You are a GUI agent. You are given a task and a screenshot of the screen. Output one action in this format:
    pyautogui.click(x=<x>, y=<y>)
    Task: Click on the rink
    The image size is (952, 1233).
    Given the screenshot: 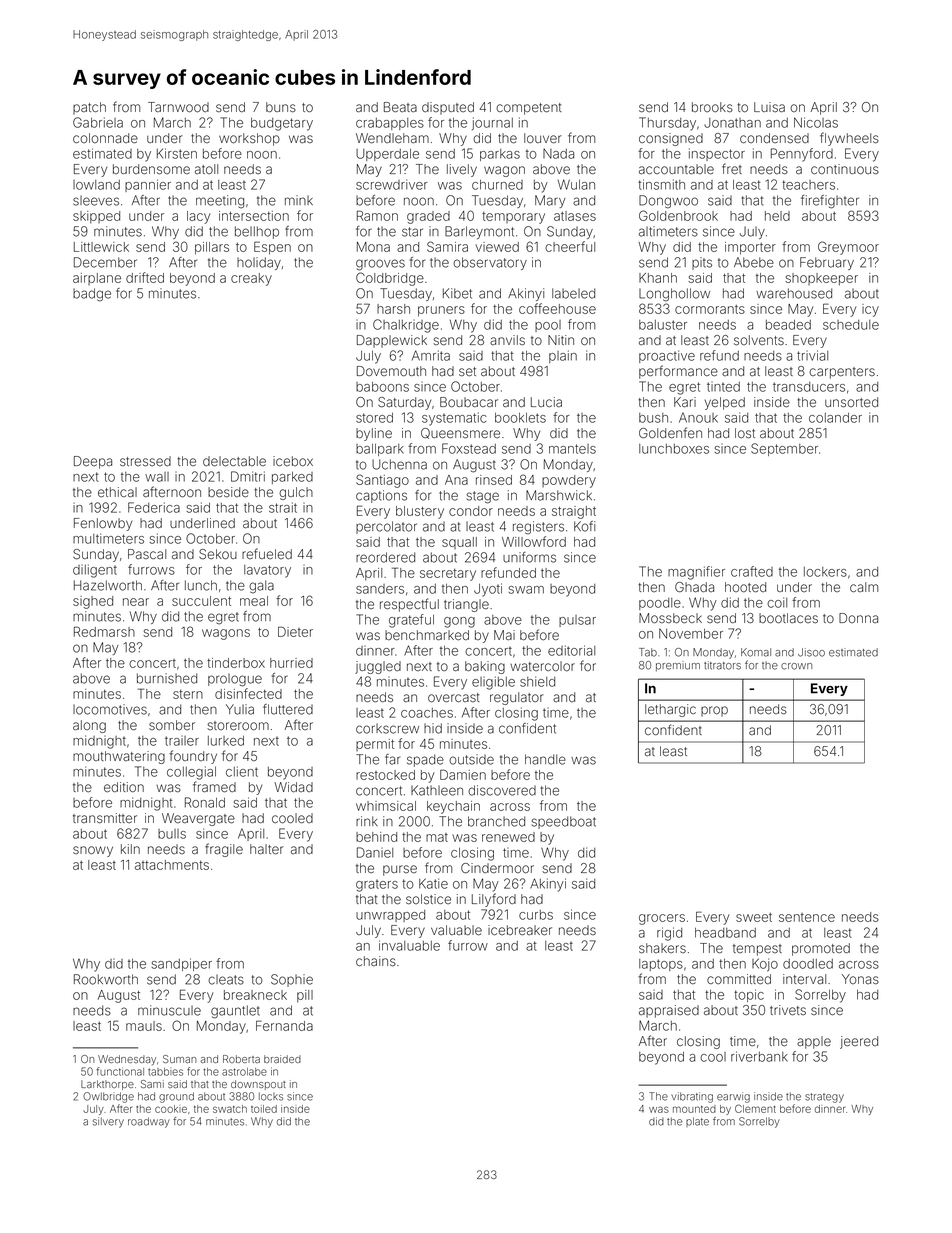 What is the action you would take?
    pyautogui.click(x=367, y=821)
